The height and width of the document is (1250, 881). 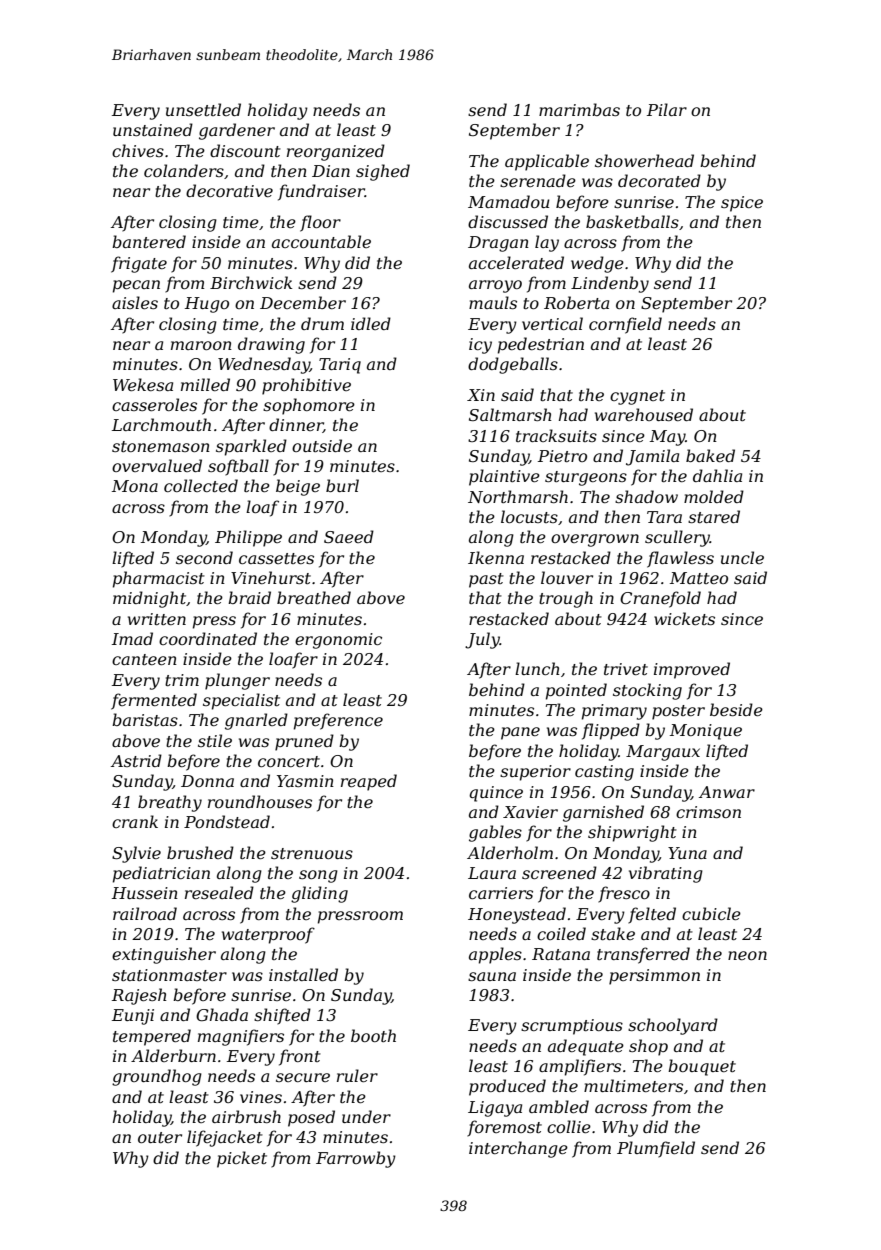 I want to click on cornfield, so click(x=625, y=325).
